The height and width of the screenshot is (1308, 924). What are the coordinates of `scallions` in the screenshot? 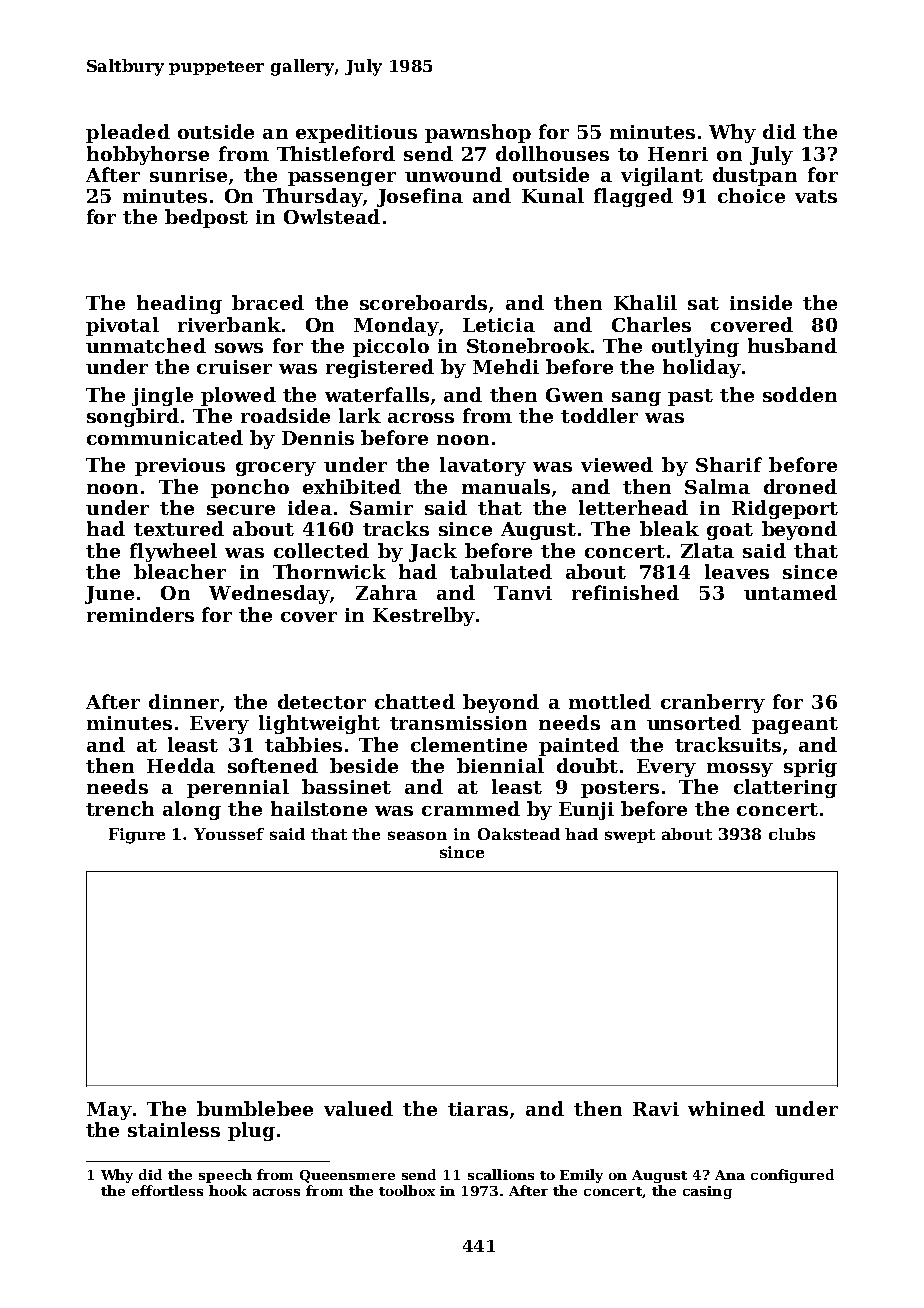 It's located at (501, 1174).
